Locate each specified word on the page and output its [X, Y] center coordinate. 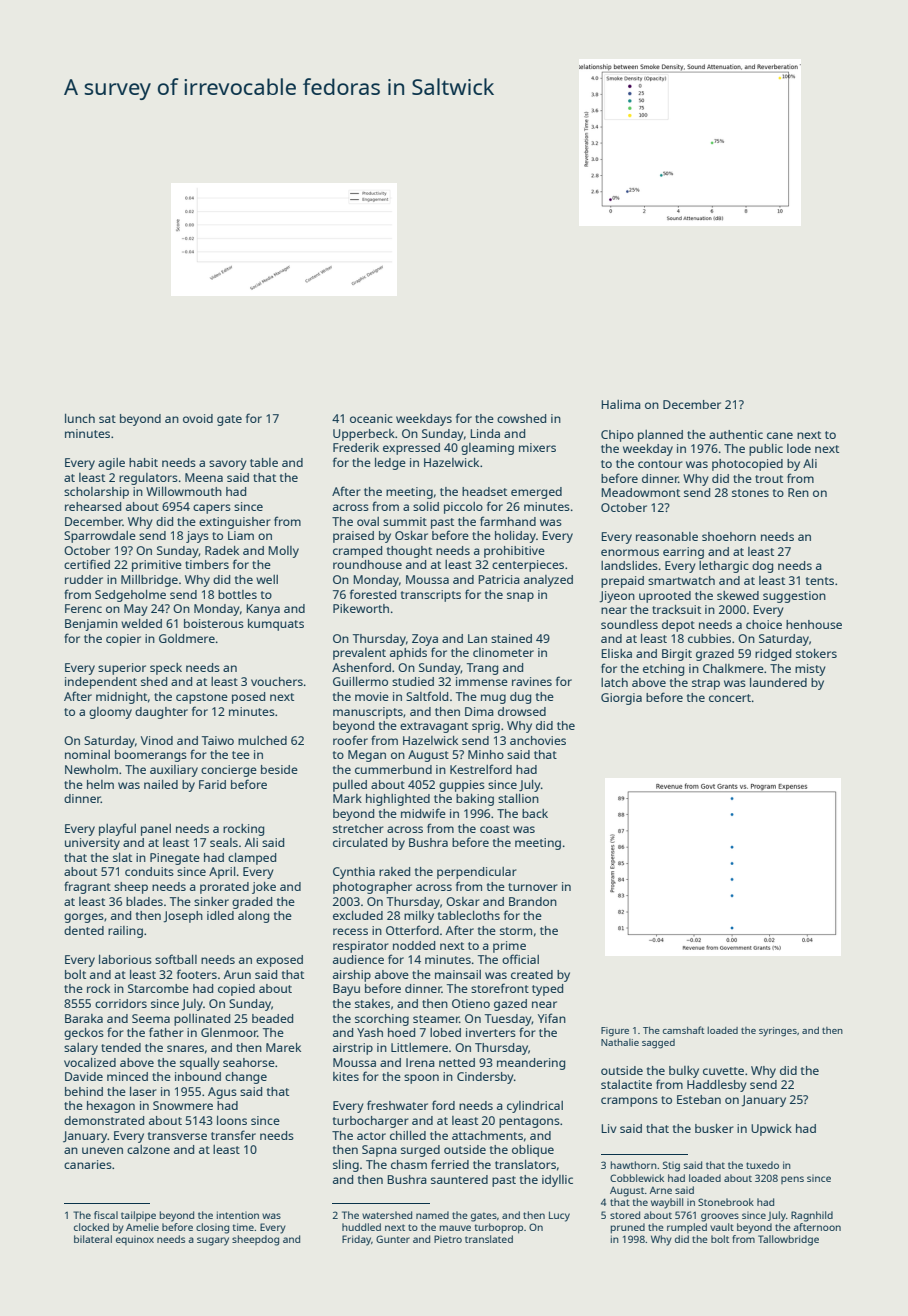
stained [511, 638]
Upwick [771, 1130]
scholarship [96, 493]
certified [87, 564]
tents [820, 581]
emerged [536, 493]
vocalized [90, 1062]
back [535, 813]
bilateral [93, 1239]
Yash [370, 1032]
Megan [367, 756]
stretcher [358, 828]
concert [730, 698]
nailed [161, 784]
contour [660, 464]
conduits [149, 871]
